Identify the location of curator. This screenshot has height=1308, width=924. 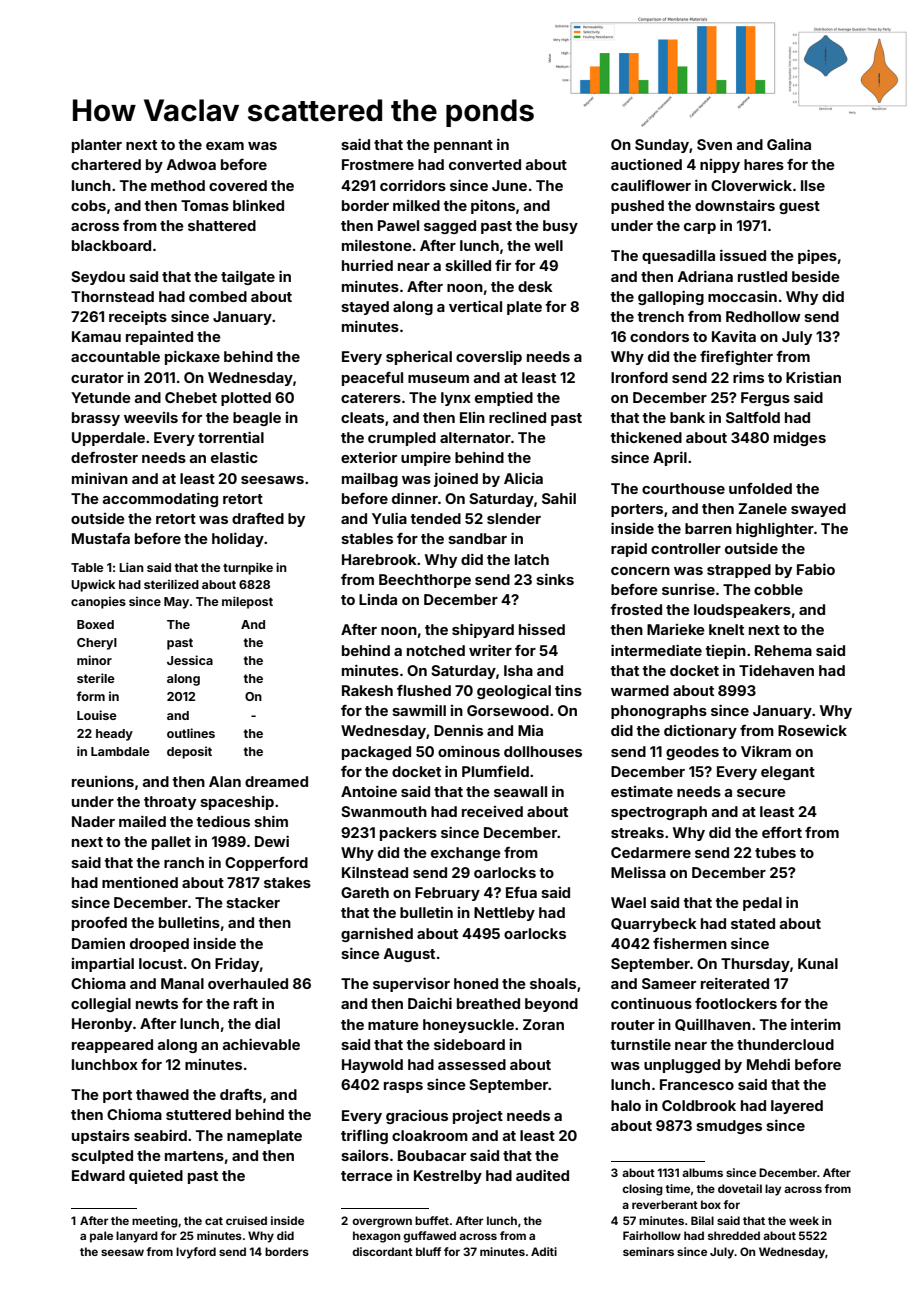
(97, 378).
